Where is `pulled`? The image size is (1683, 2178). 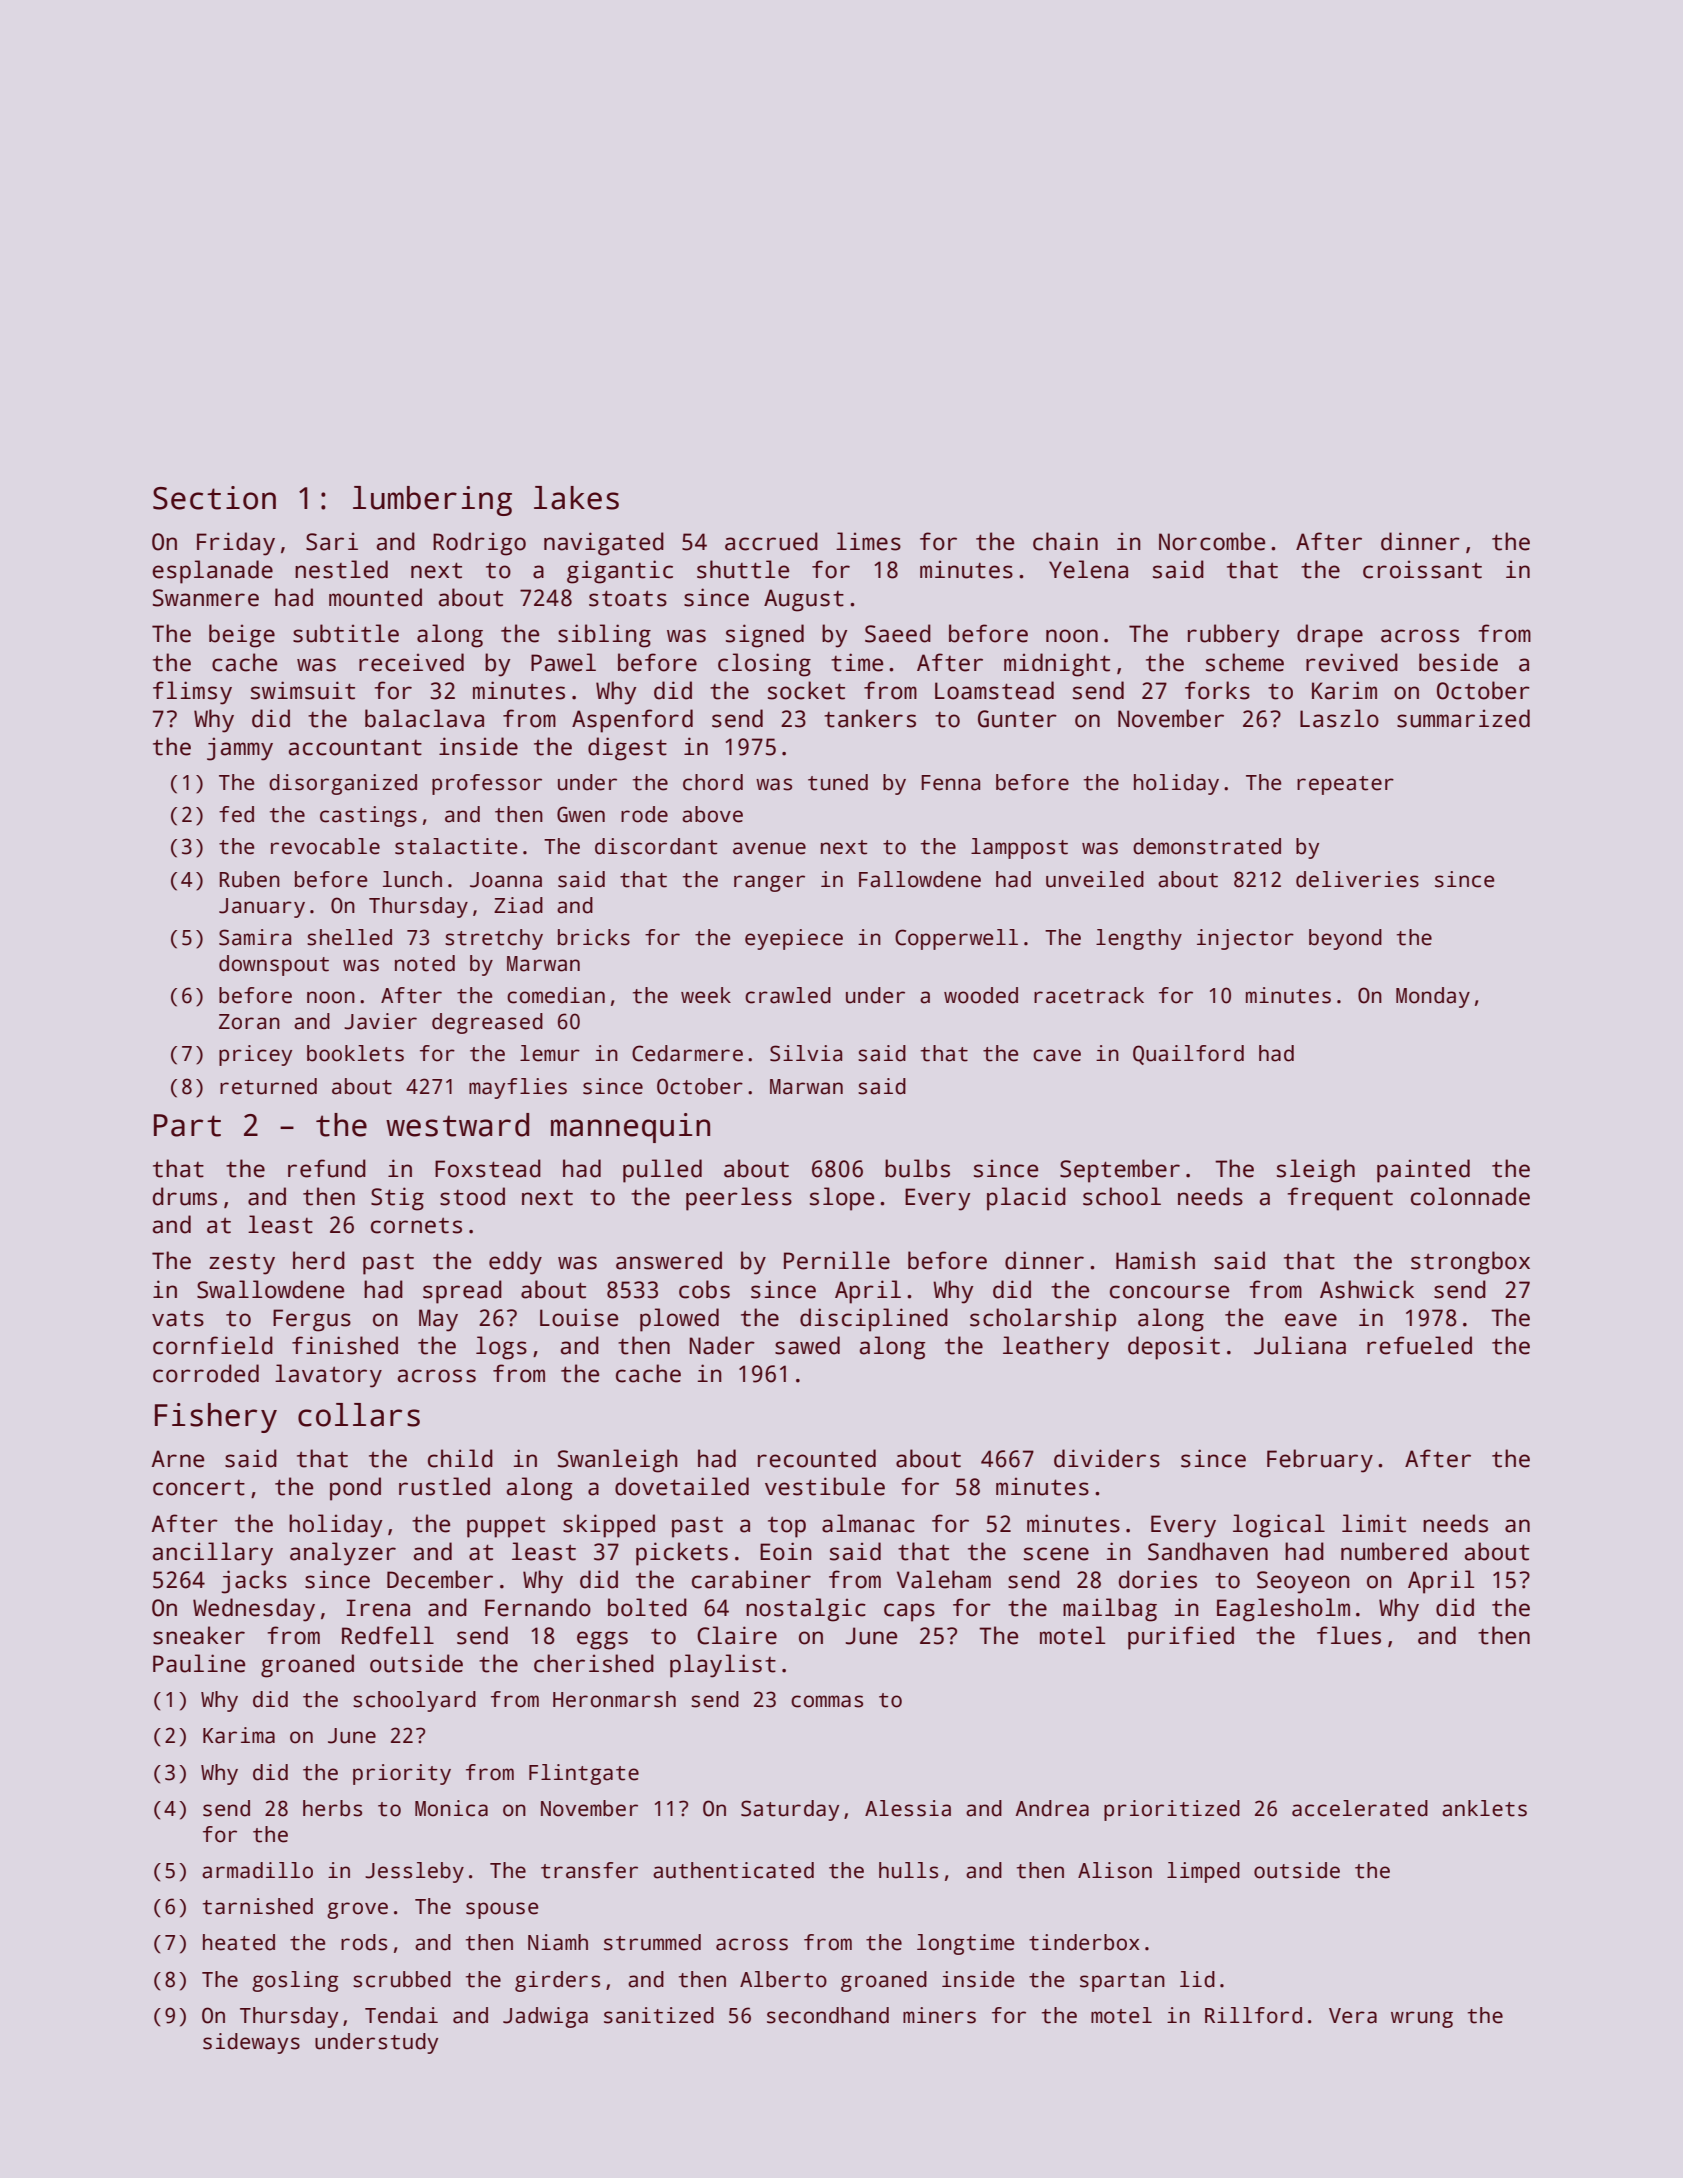 pulled is located at coordinates (662, 1171).
